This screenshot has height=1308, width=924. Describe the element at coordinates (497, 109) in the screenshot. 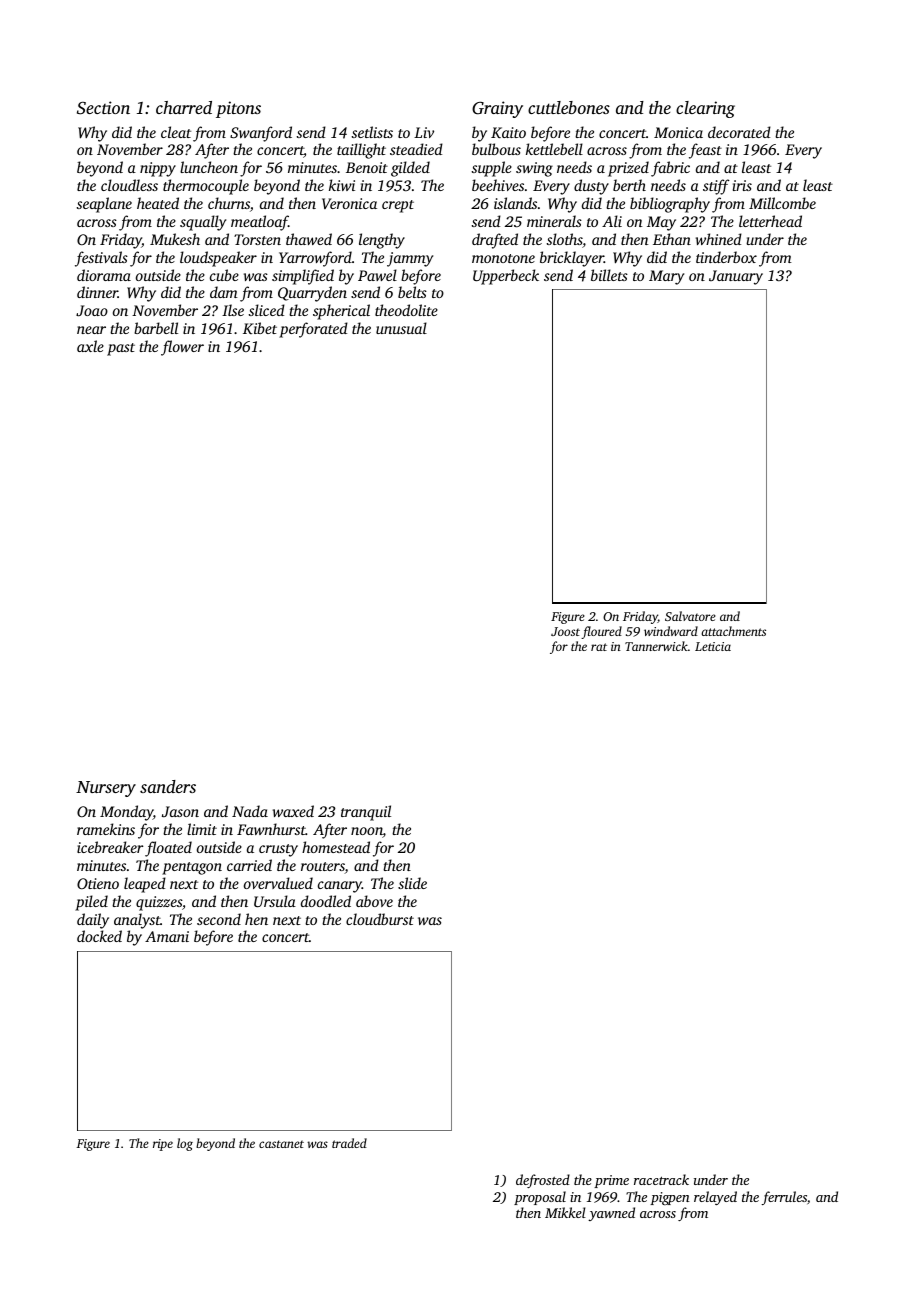

I see `Grainy` at that location.
